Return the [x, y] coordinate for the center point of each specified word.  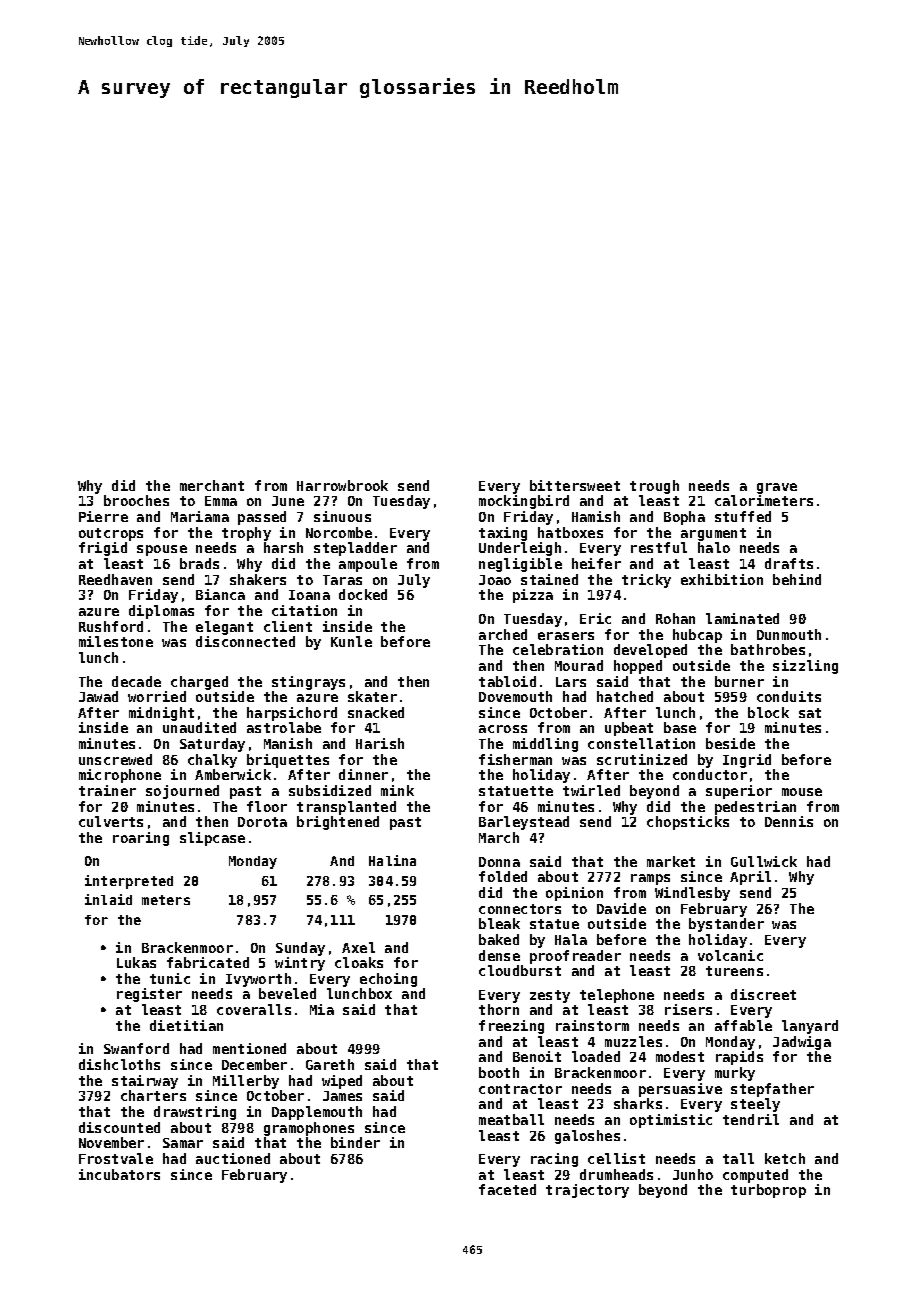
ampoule [368, 565]
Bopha [684, 518]
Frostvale [116, 1158]
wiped [342, 1082]
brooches [136, 500]
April [750, 878]
